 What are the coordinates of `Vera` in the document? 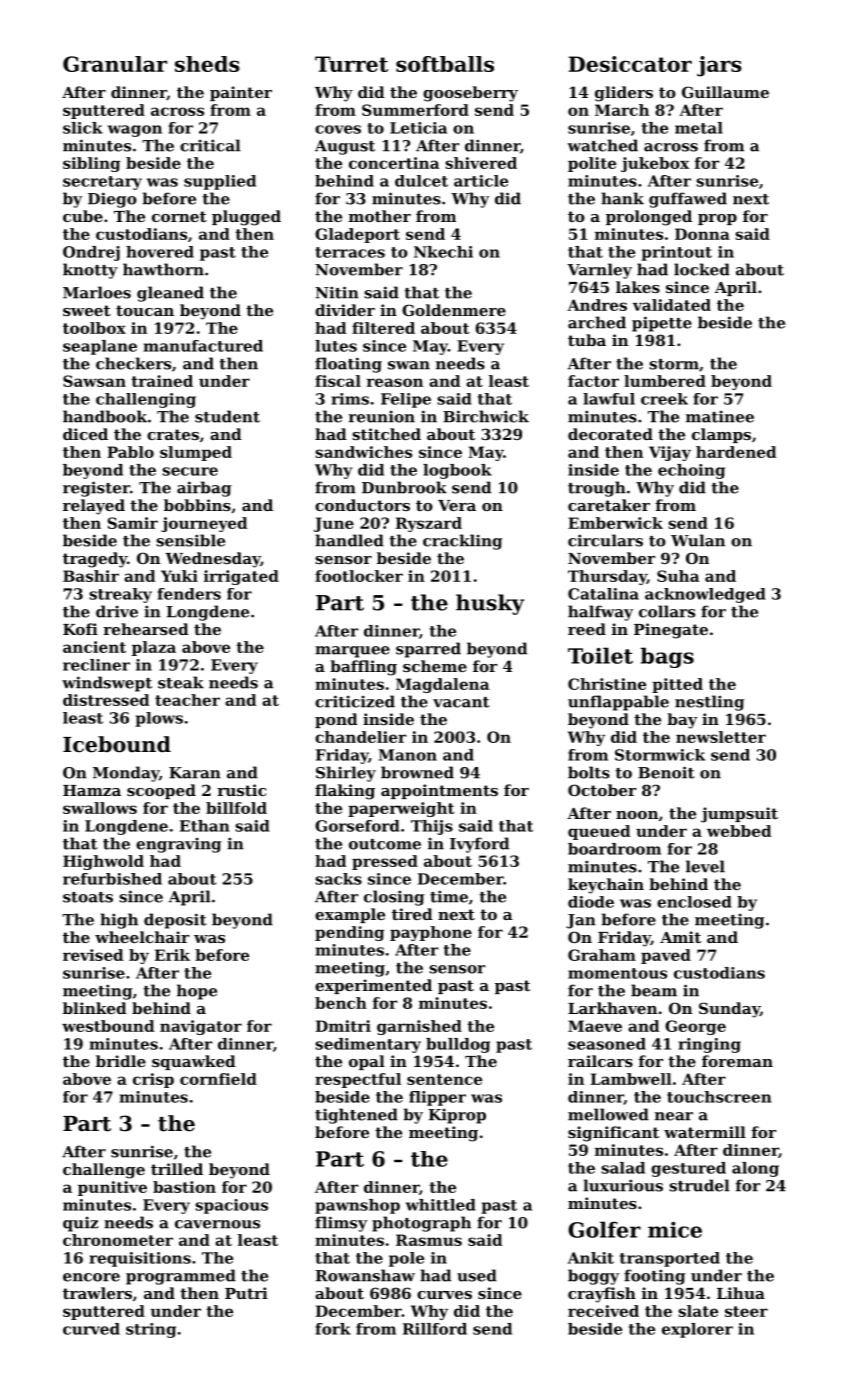 It's located at (457, 505).
